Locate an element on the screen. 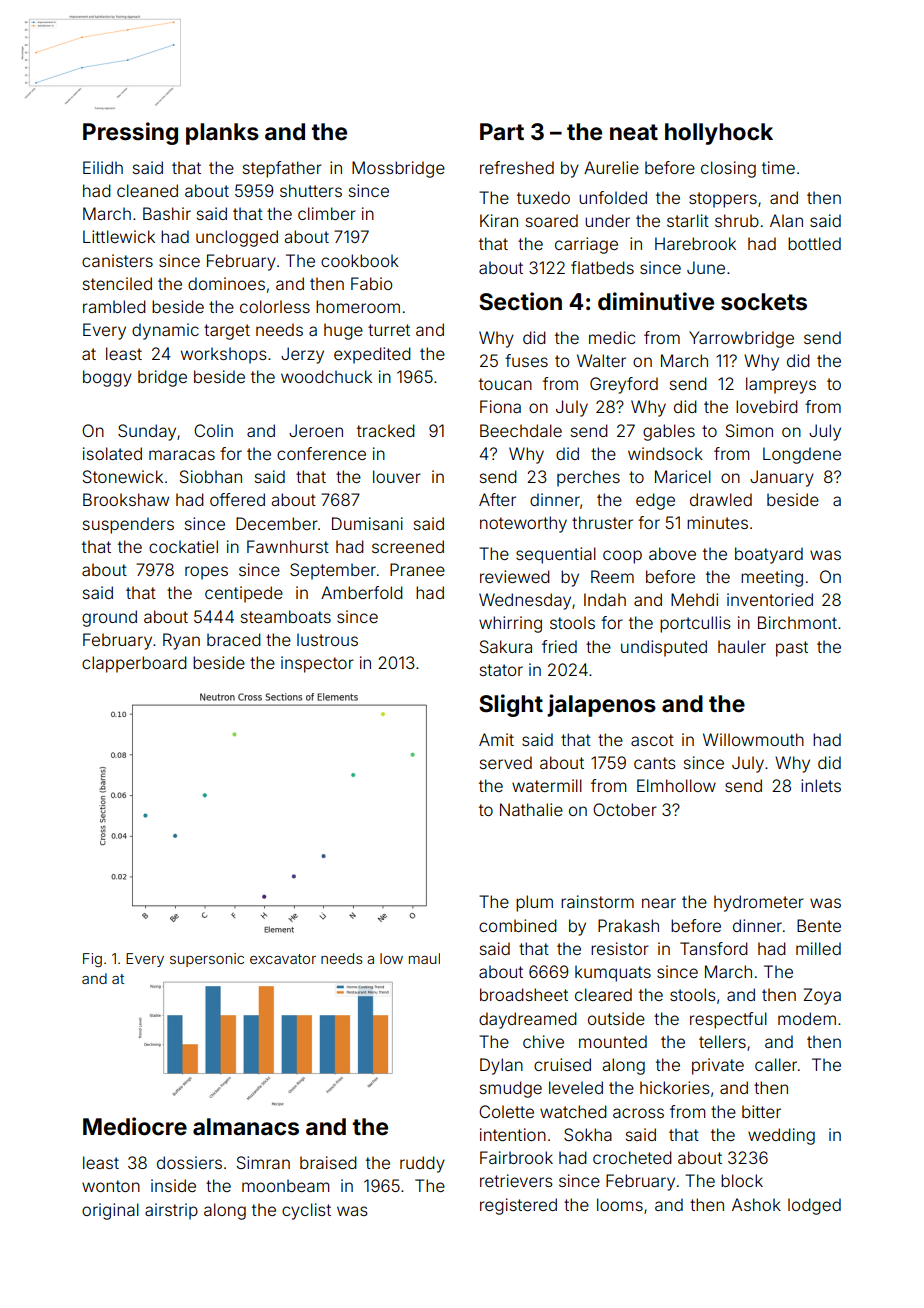 The height and width of the screenshot is (1308, 924). Elmhollow is located at coordinates (676, 785).
